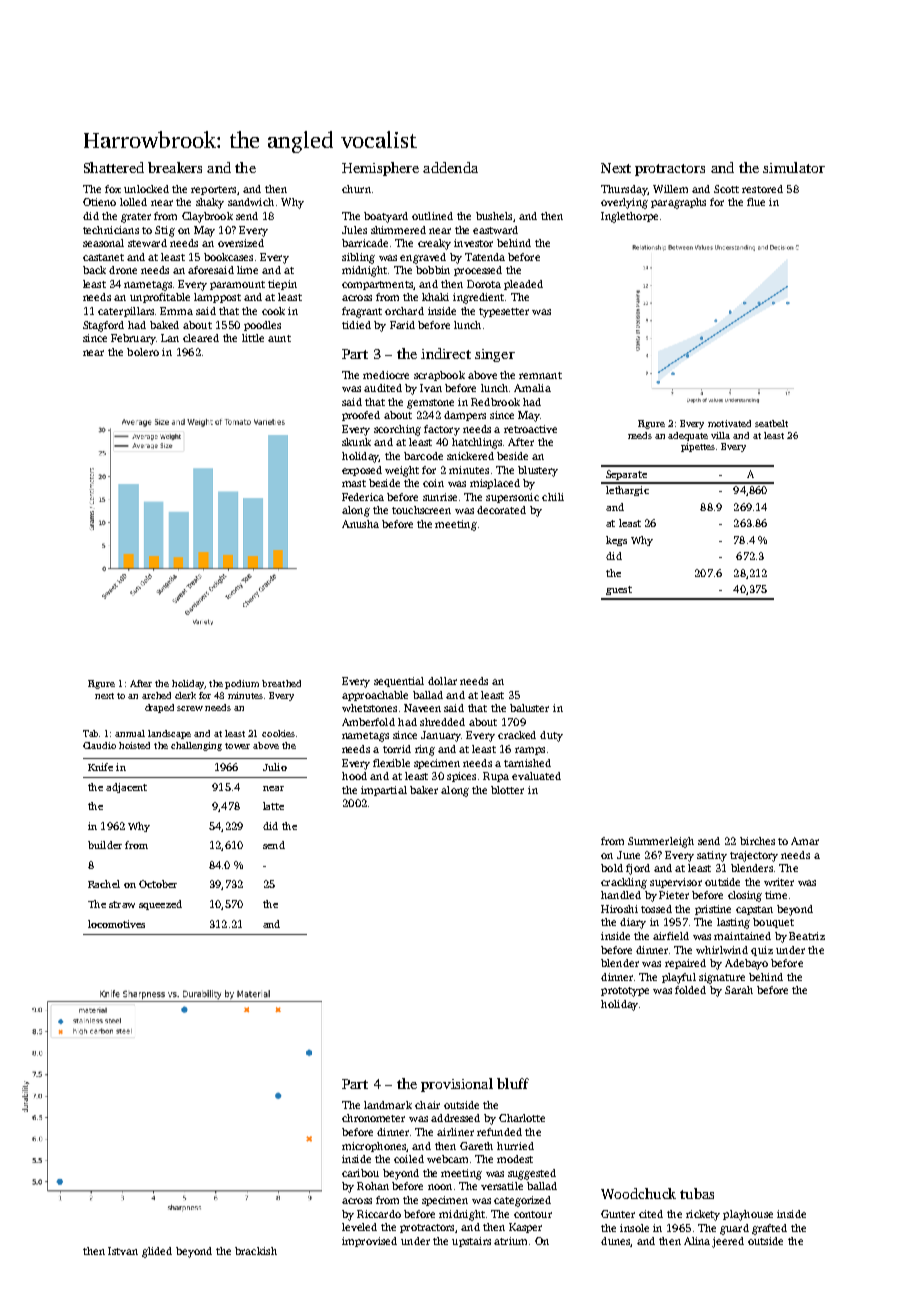  Describe the element at coordinates (104, 884) in the image. I see `Rachel` at that location.
